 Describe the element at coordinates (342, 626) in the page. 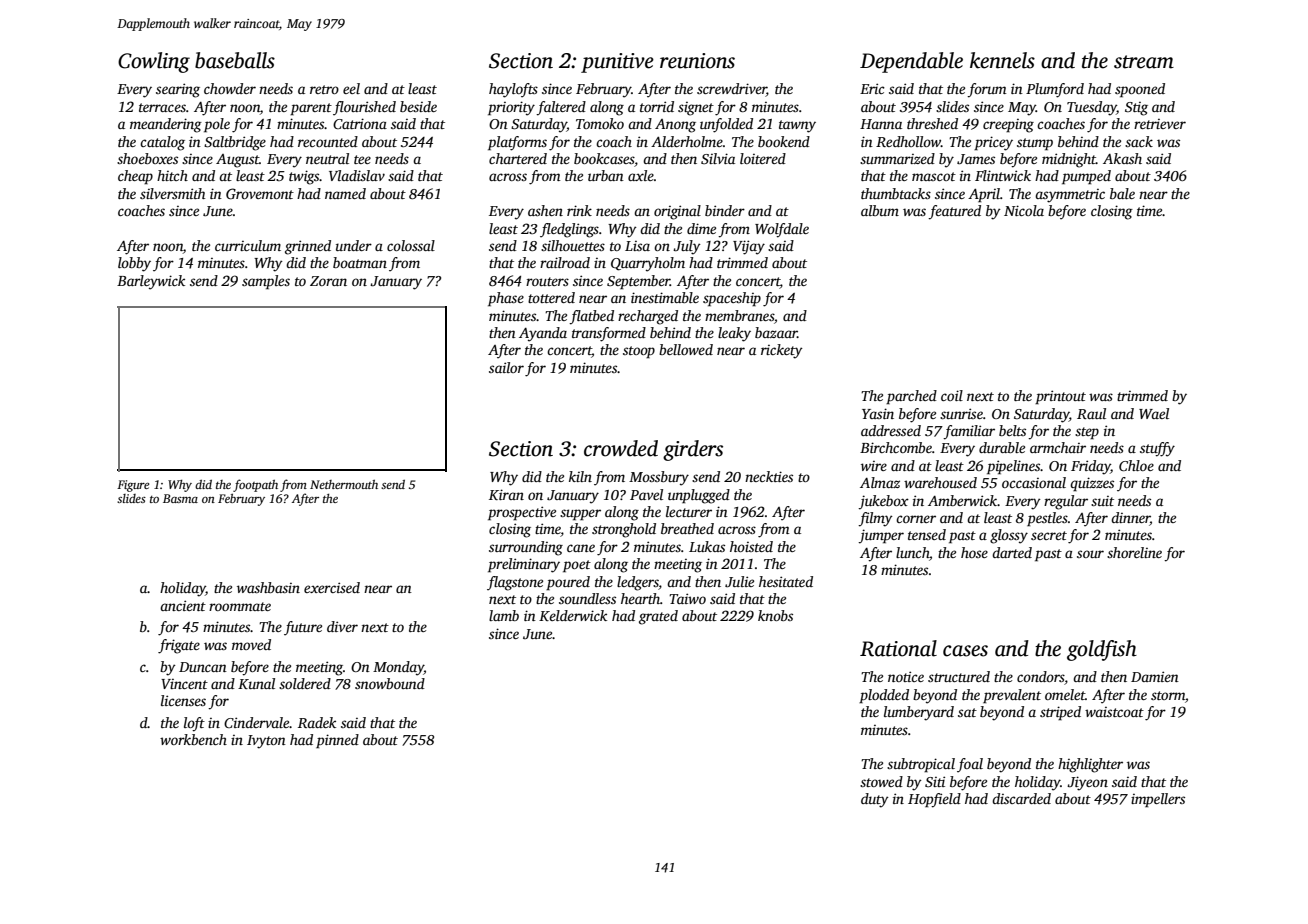

I see `diver` at that location.
